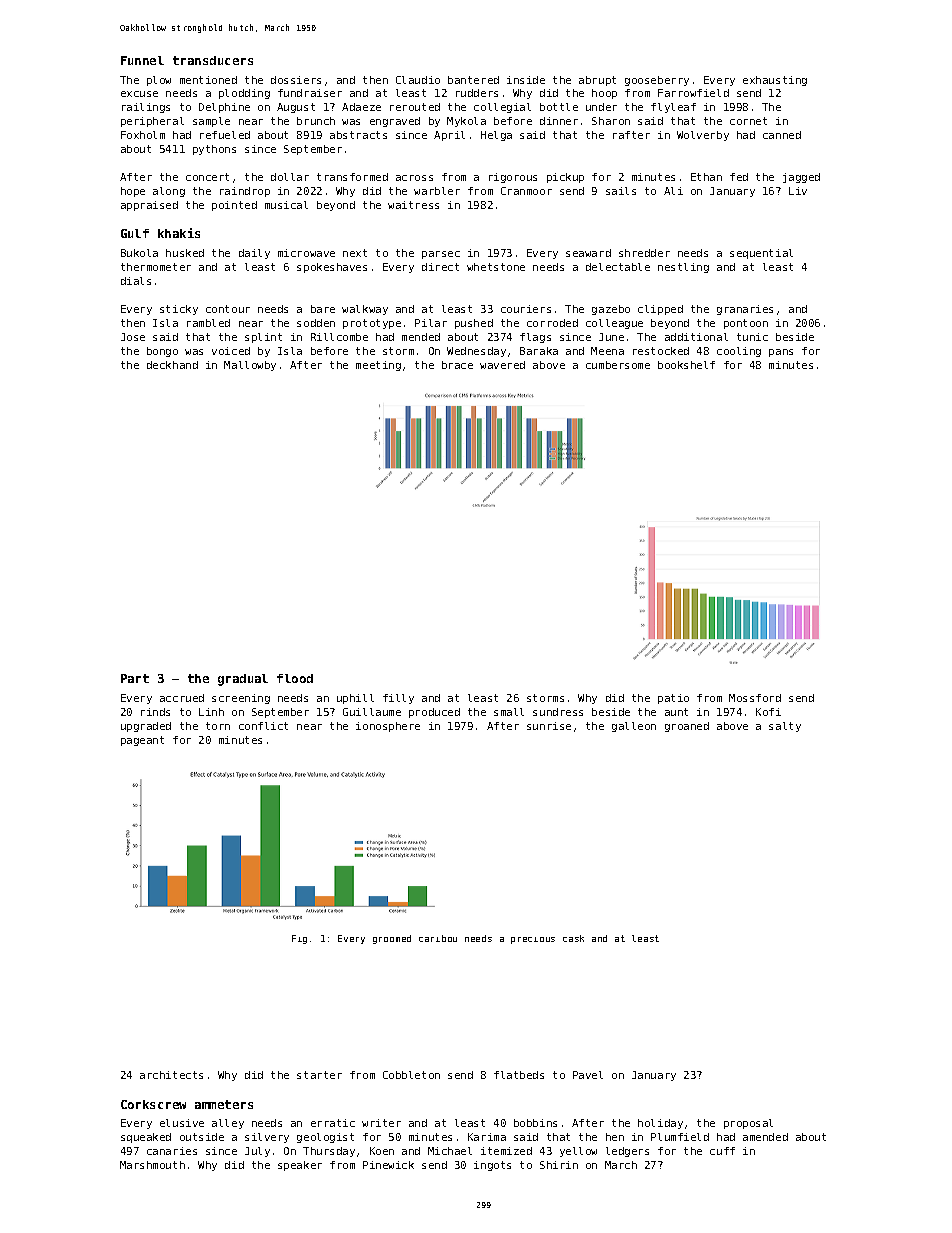 The image size is (952, 1233). What do you see at coordinates (686, 365) in the page?
I see `bookshelf` at bounding box center [686, 365].
